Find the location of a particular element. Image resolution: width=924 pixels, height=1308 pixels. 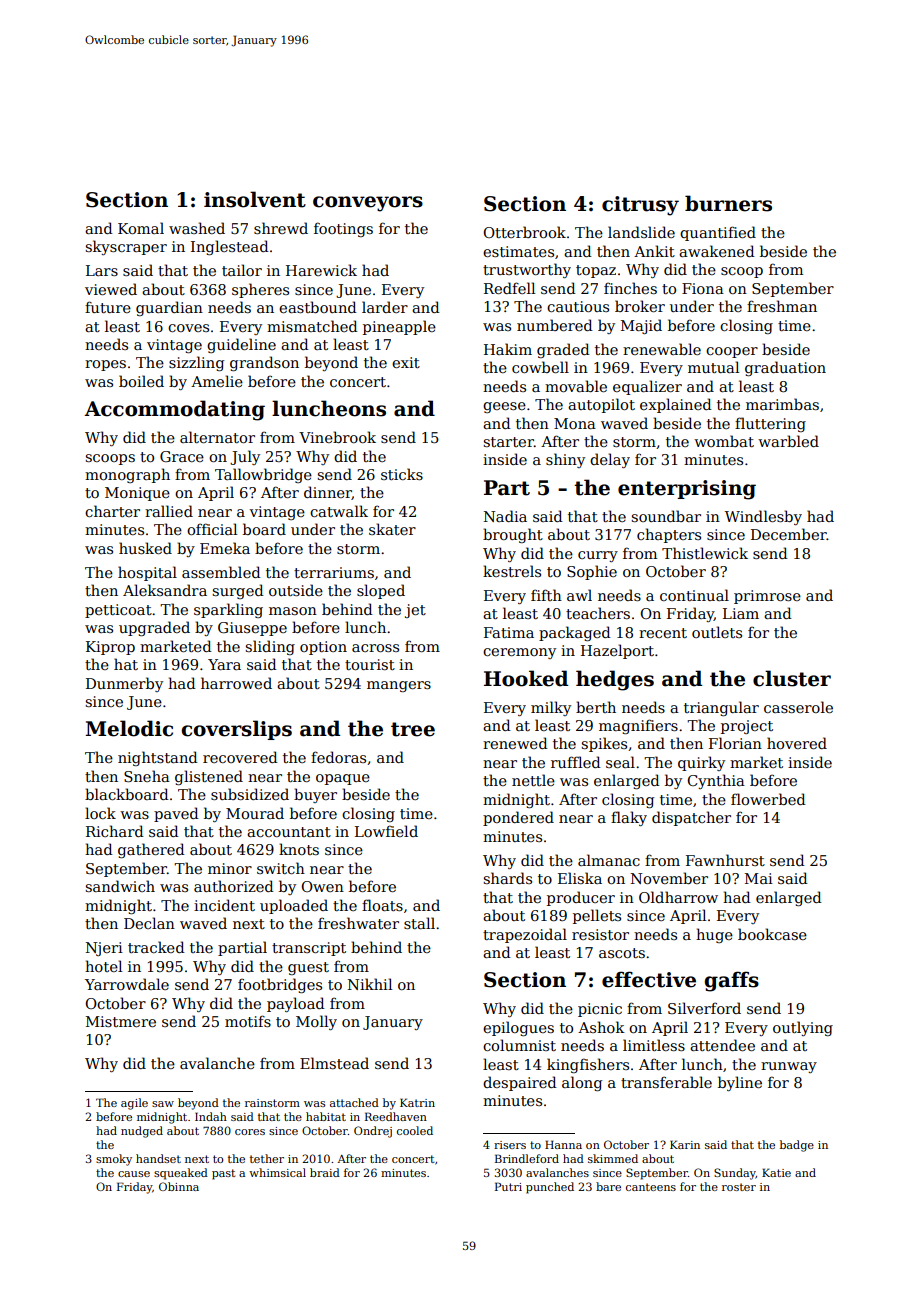

curry is located at coordinates (598, 556).
